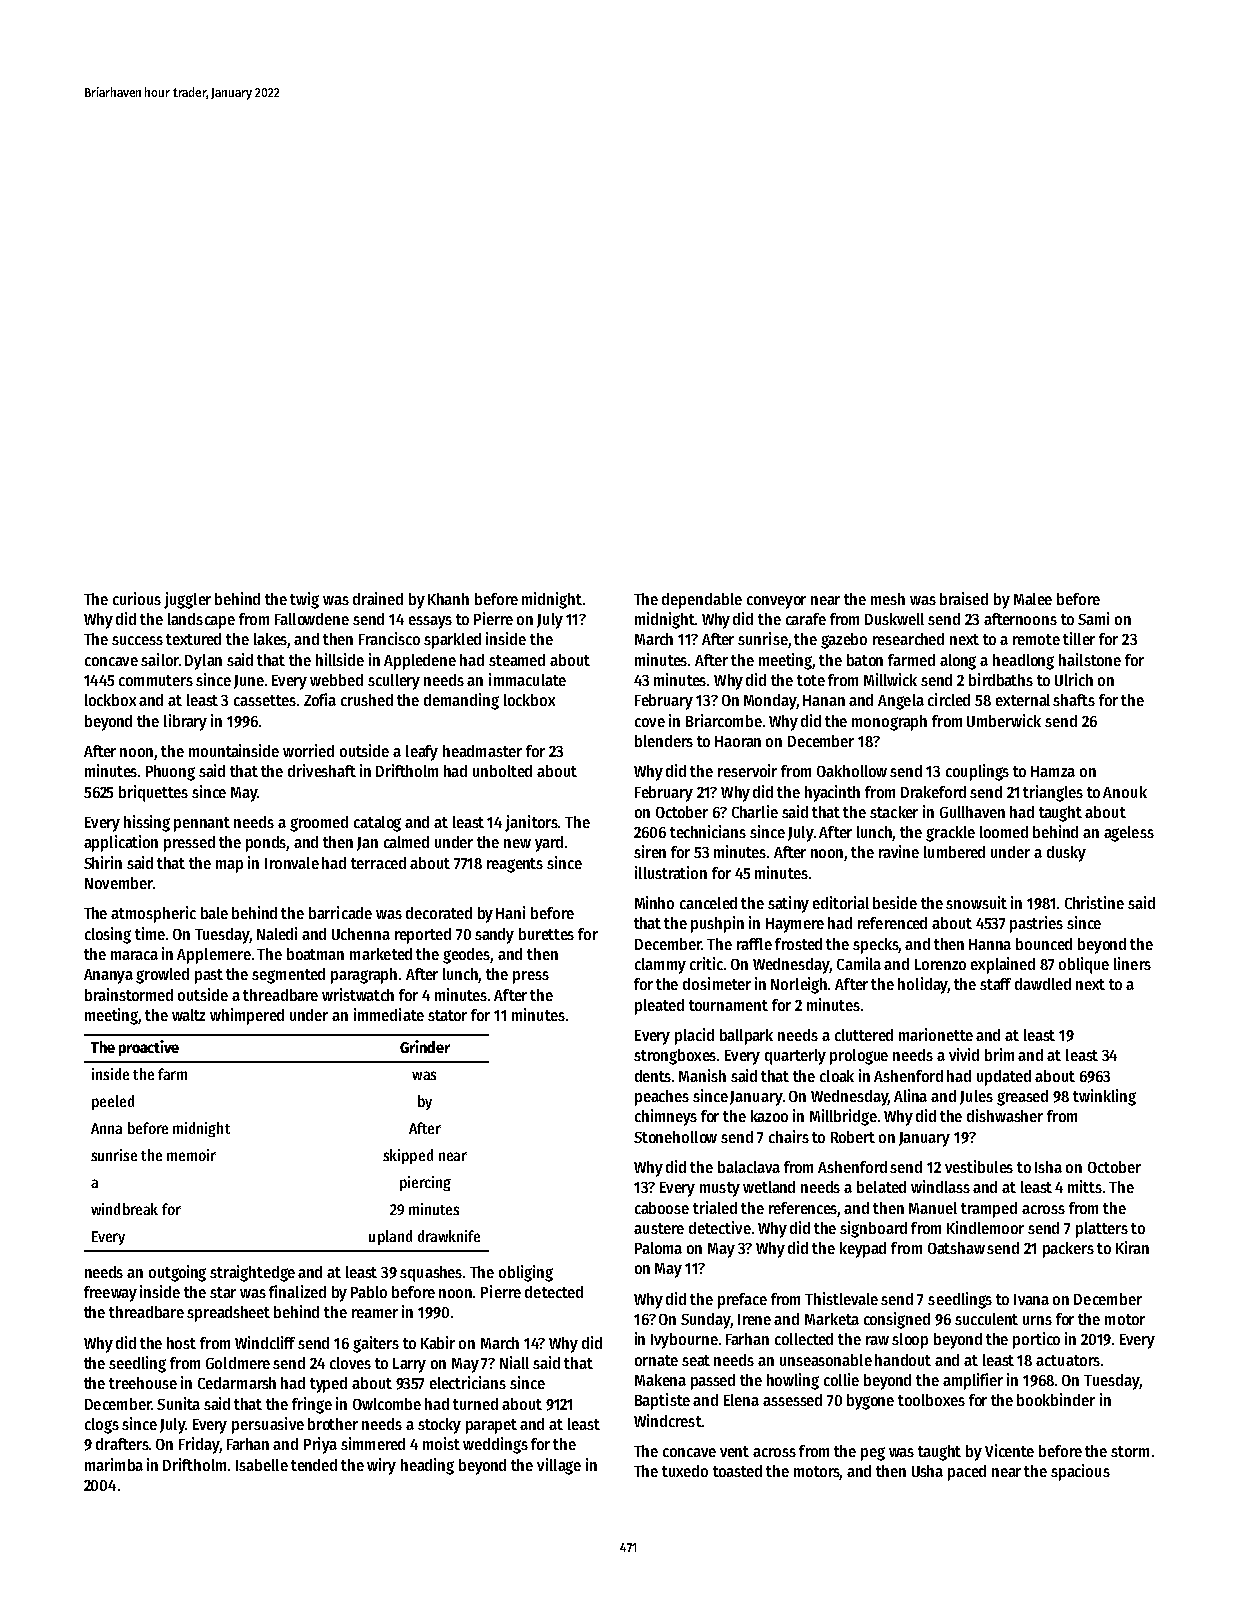  What do you see at coordinates (811, 680) in the screenshot?
I see `tote` at bounding box center [811, 680].
